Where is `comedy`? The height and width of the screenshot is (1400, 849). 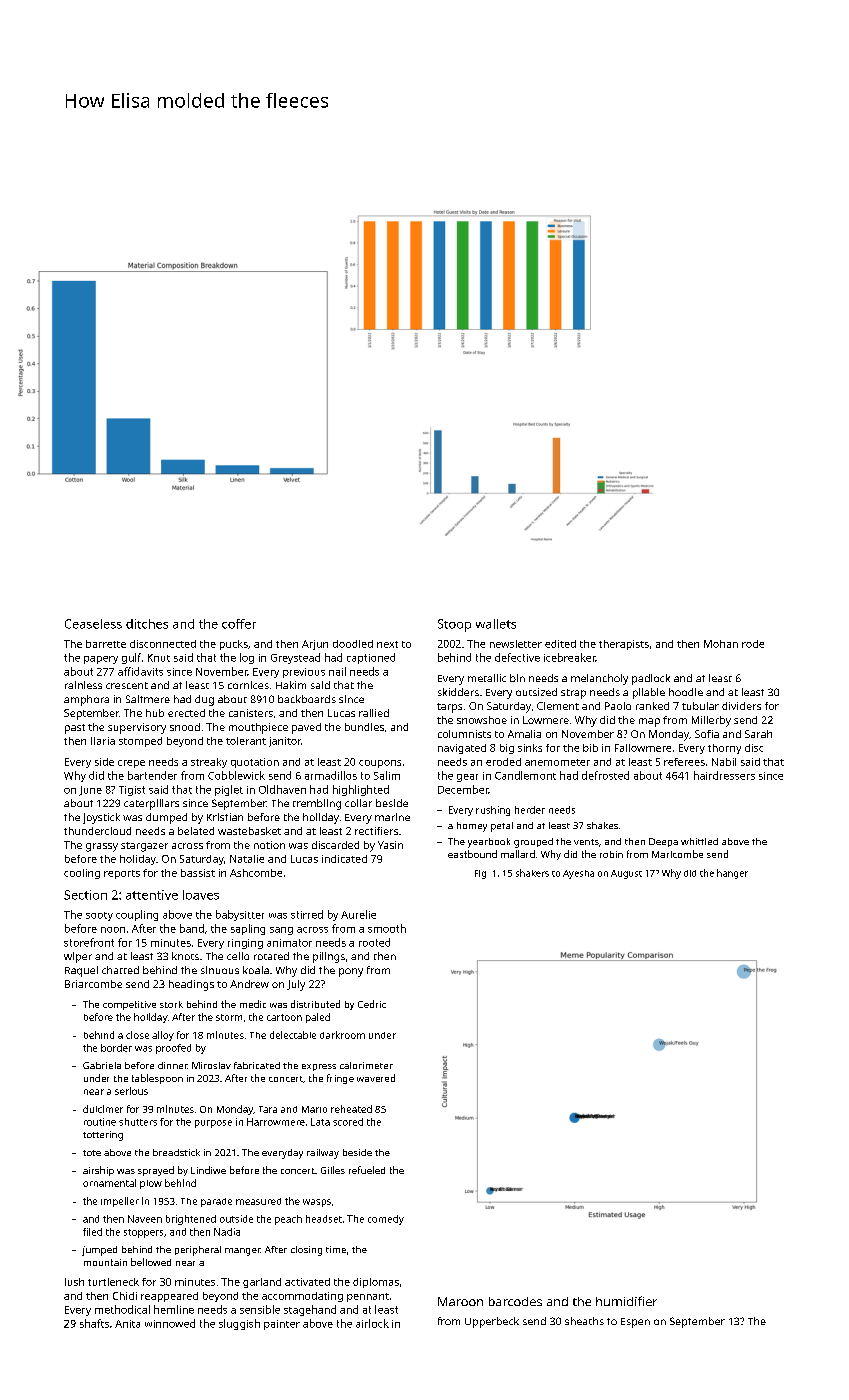 comedy is located at coordinates (386, 1220).
